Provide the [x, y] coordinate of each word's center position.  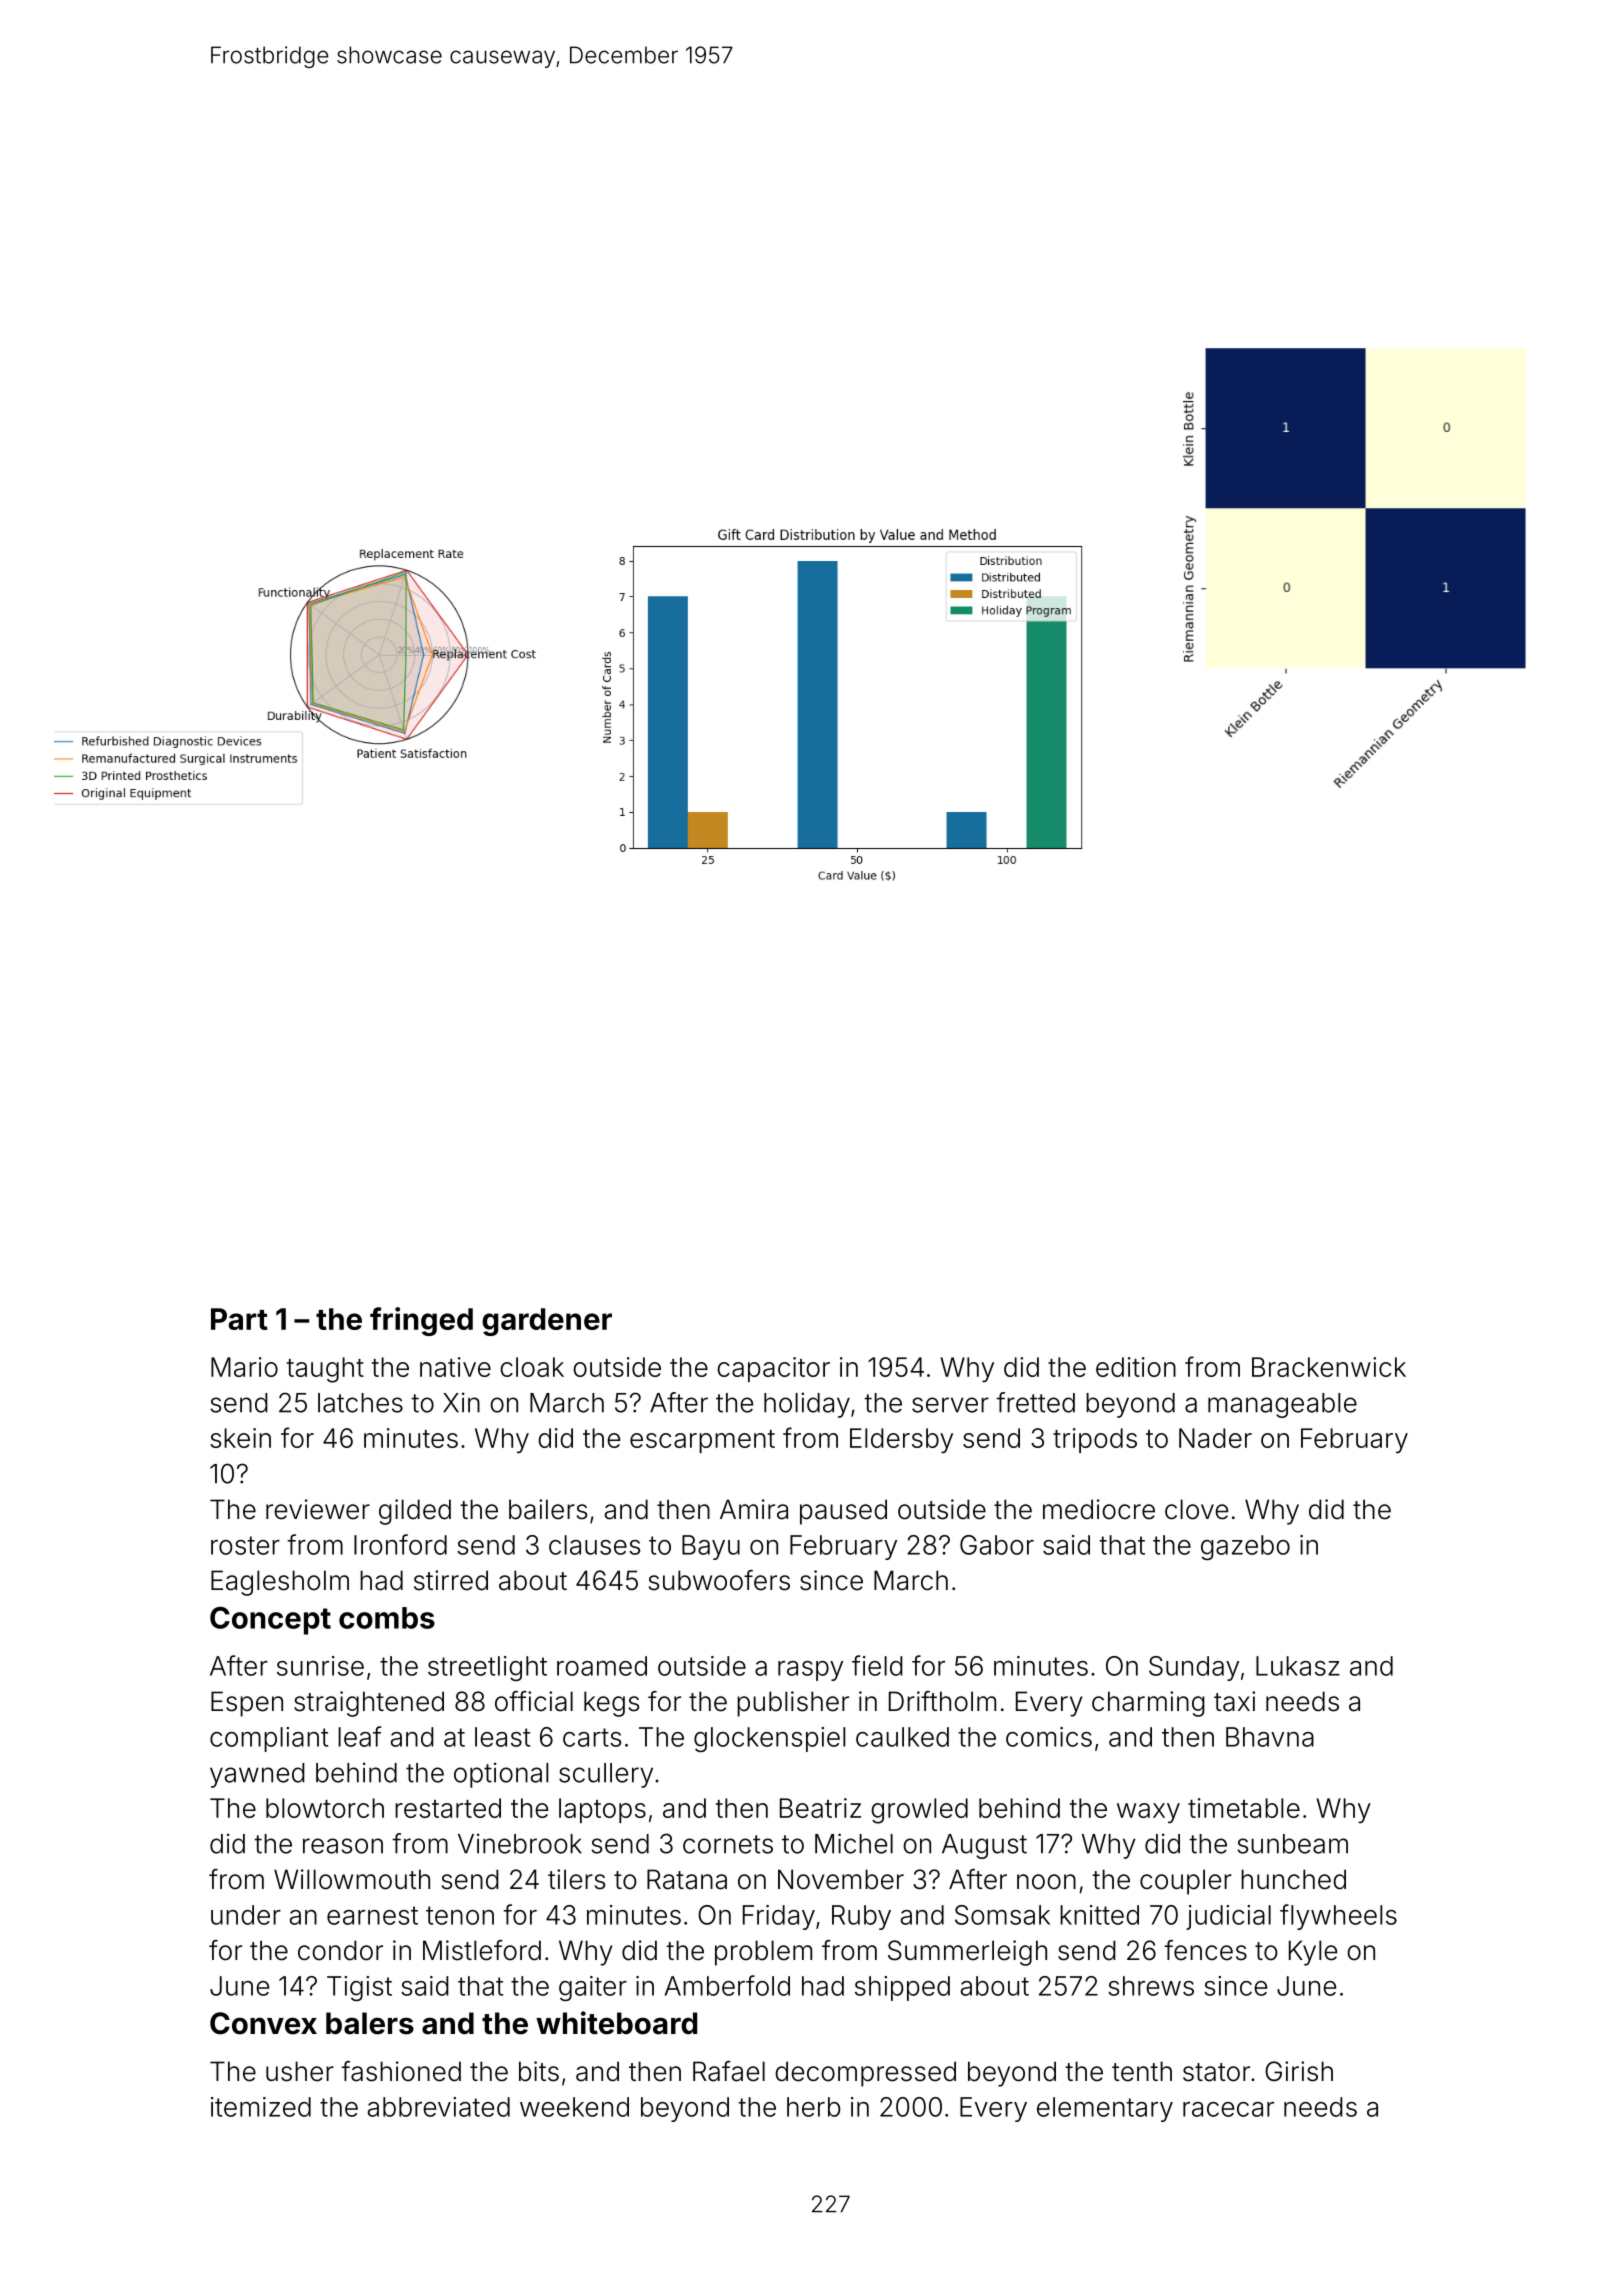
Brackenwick [1329, 1367]
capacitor [773, 1369]
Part [239, 1319]
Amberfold [727, 1985]
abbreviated [439, 2107]
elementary [1105, 2109]
